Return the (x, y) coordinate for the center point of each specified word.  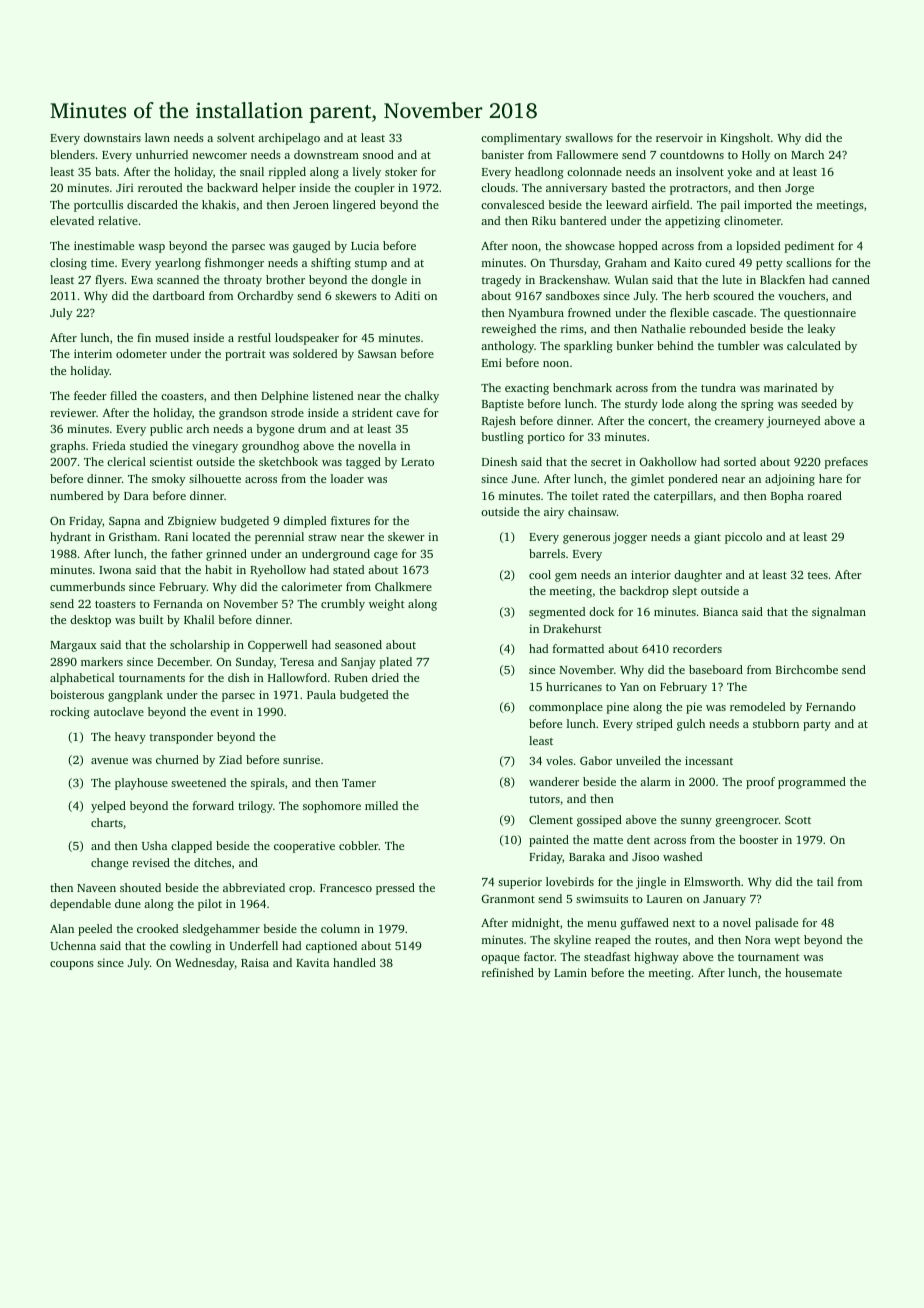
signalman (839, 613)
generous (586, 539)
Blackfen (782, 279)
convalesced (512, 204)
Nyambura (536, 314)
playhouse (141, 784)
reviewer (73, 412)
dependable (80, 905)
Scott (798, 820)
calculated (814, 345)
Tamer (359, 783)
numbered (76, 495)
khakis (219, 204)
